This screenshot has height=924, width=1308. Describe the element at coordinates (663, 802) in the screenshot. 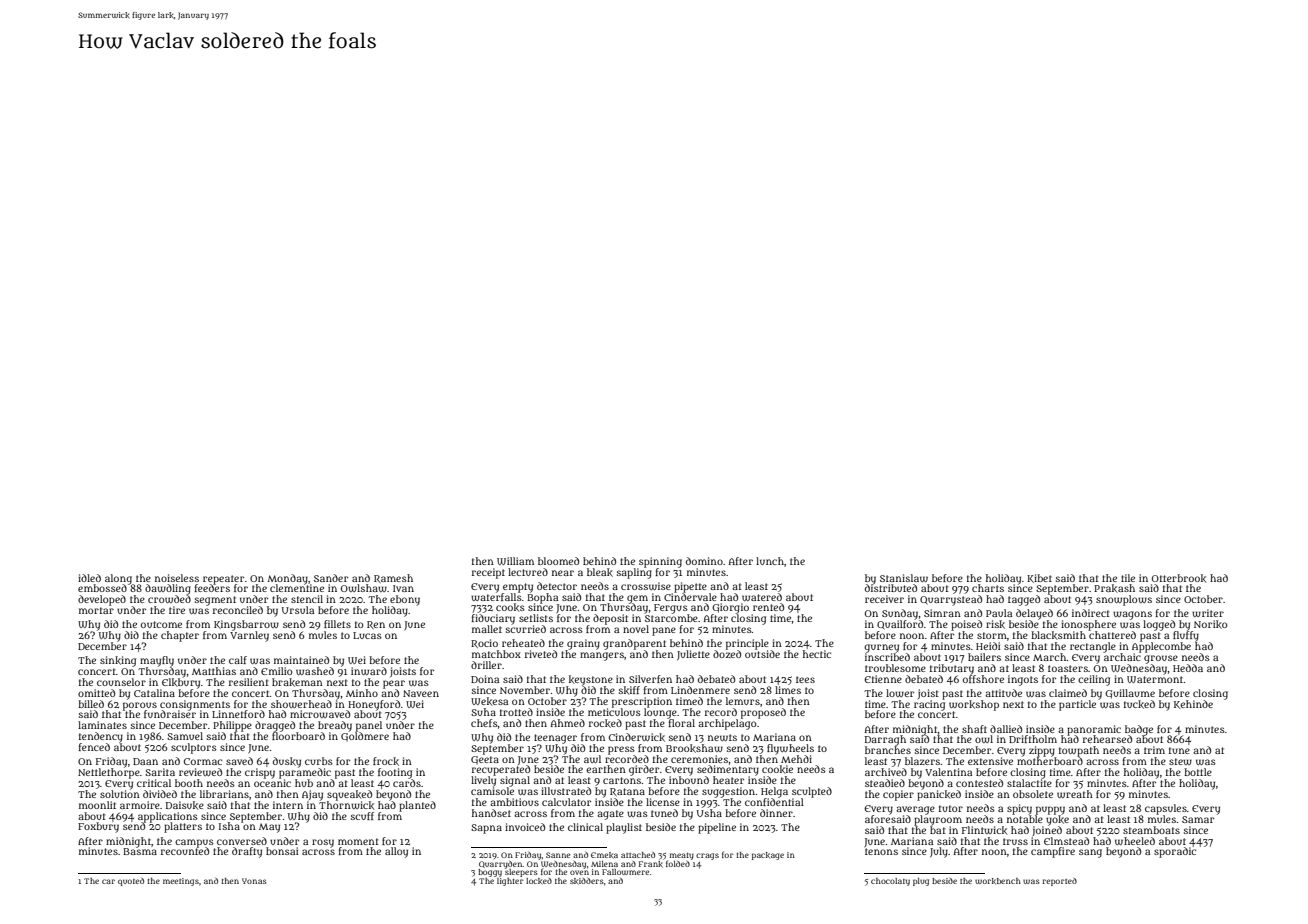

I see `license` at that location.
